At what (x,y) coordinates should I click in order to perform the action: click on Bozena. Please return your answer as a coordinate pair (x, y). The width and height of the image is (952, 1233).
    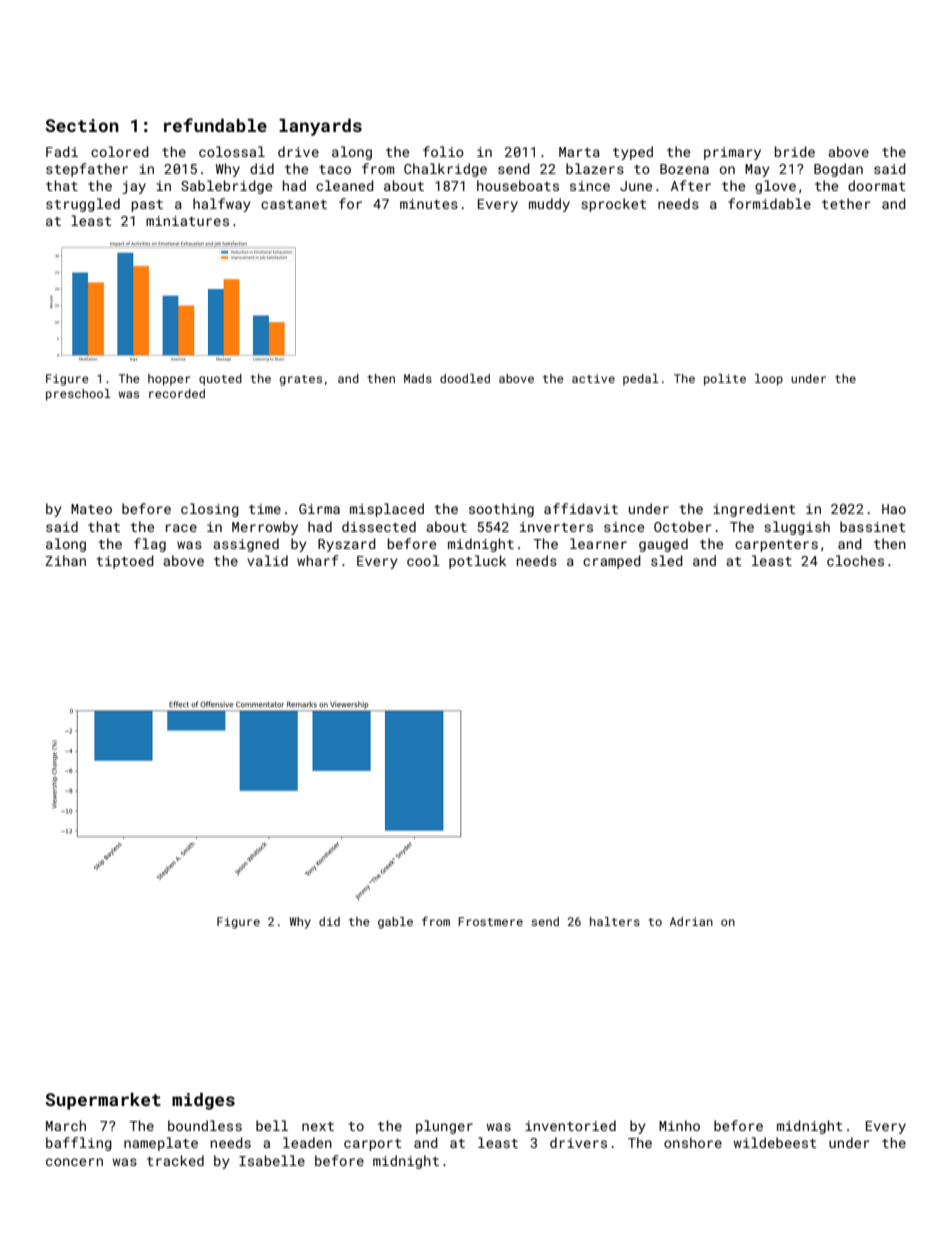
    Looking at the image, I should click on (684, 169).
